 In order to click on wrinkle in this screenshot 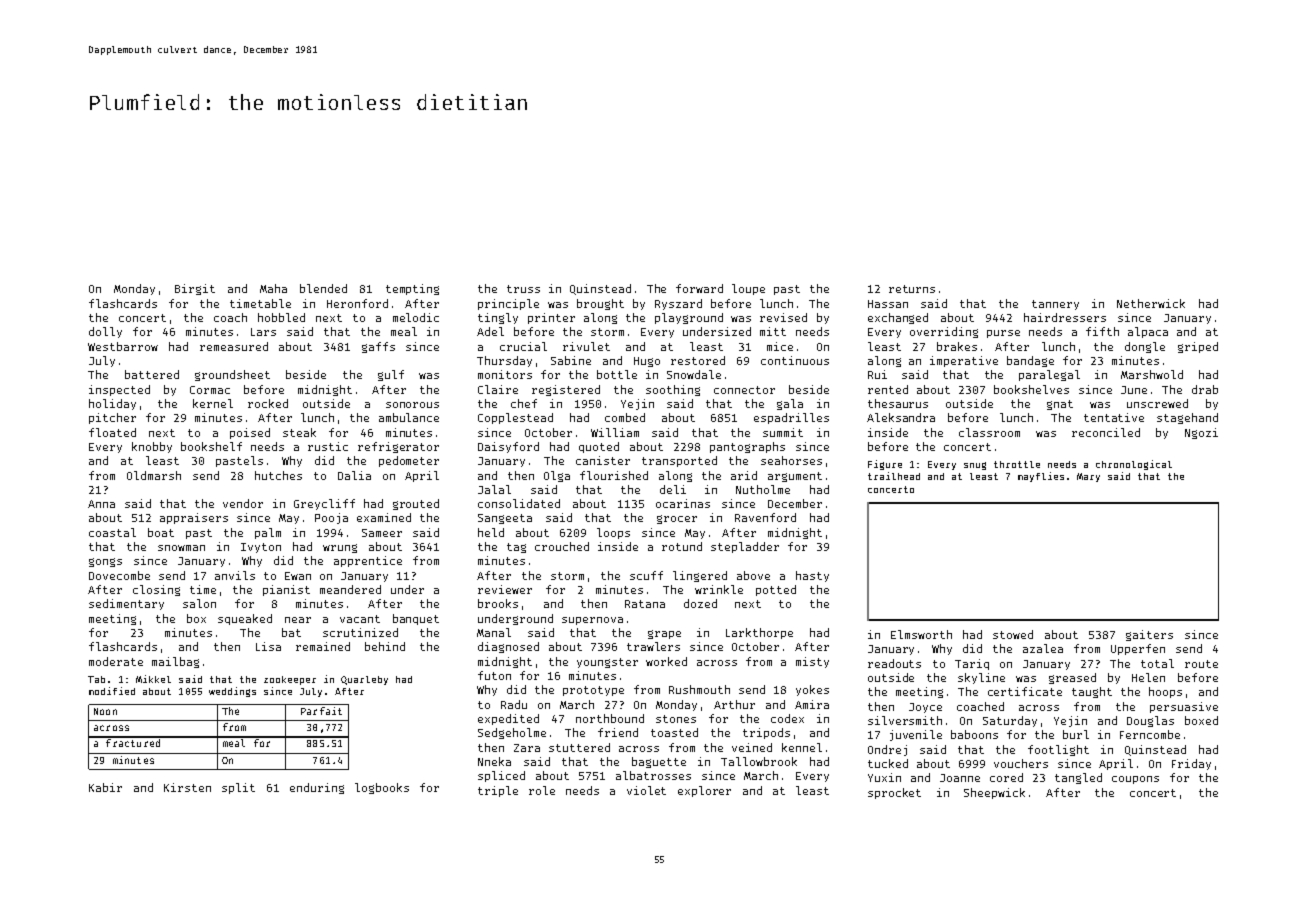, I will do `click(719, 589)`.
